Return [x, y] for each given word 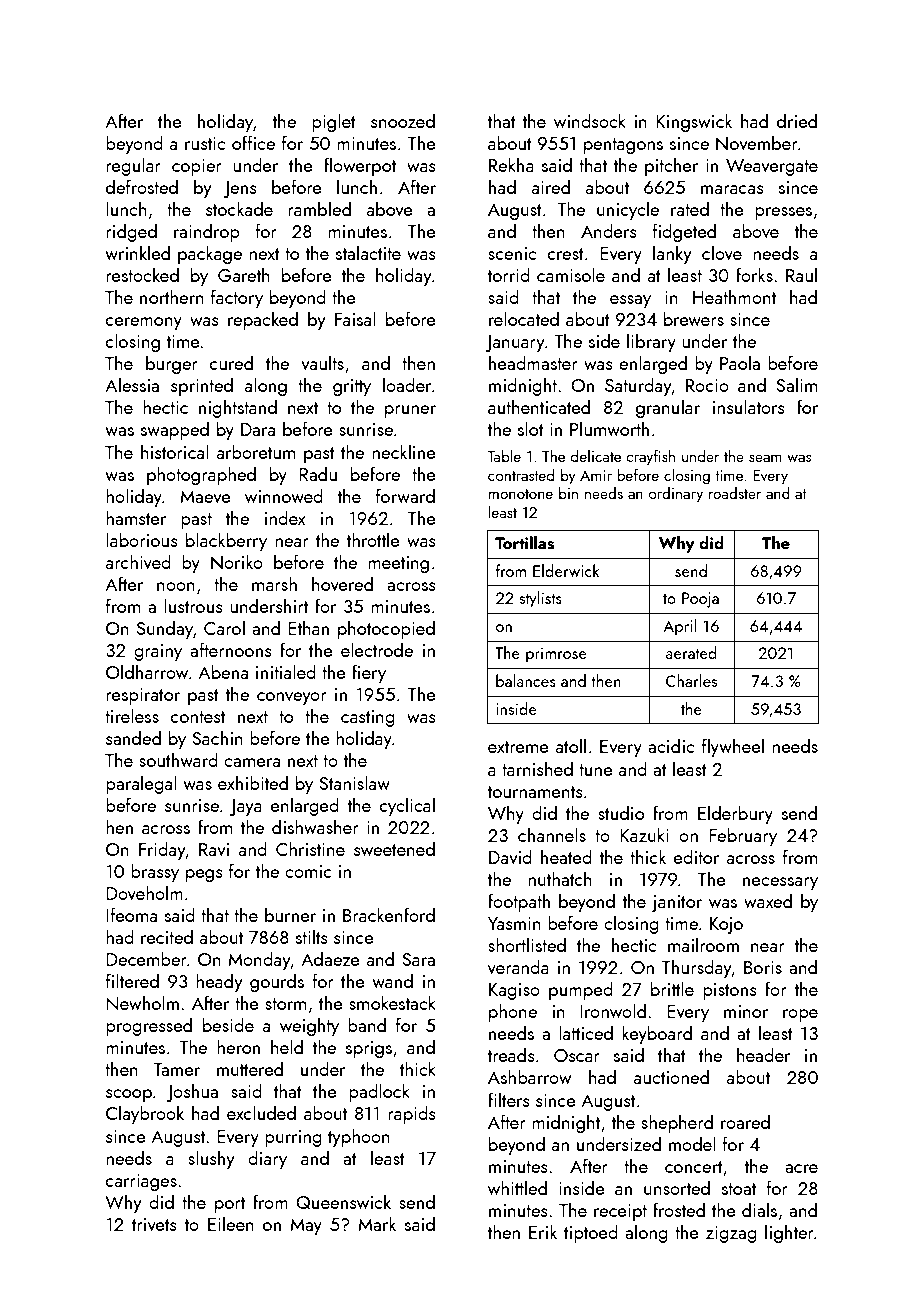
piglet [334, 122]
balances [526, 680]
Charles [691, 680]
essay [630, 301]
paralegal [141, 784]
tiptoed [591, 1233]
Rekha [511, 164]
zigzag [731, 1234]
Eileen [231, 1223]
